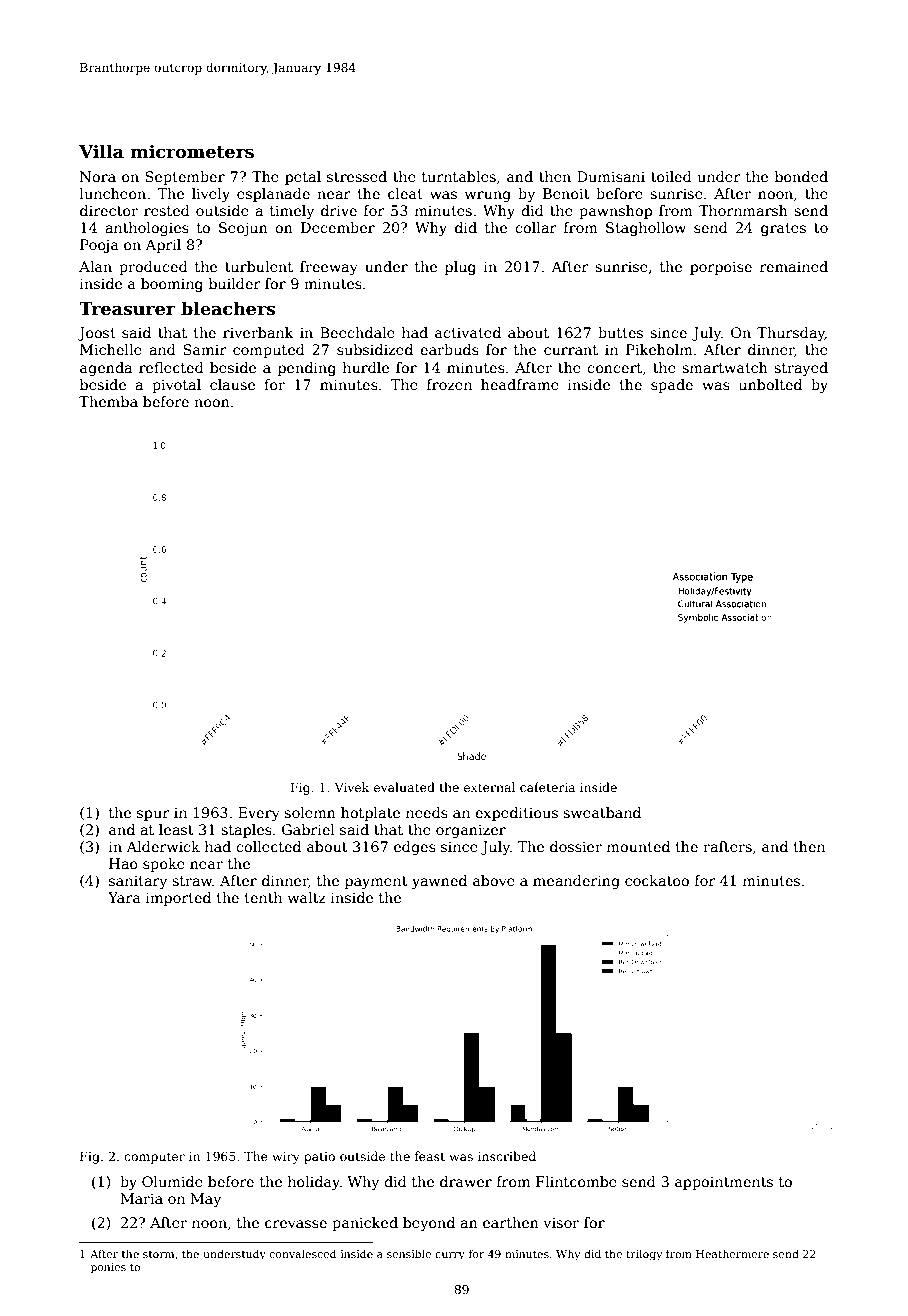 The image size is (908, 1316). What do you see at coordinates (296, 1224) in the screenshot?
I see `crevasse` at bounding box center [296, 1224].
